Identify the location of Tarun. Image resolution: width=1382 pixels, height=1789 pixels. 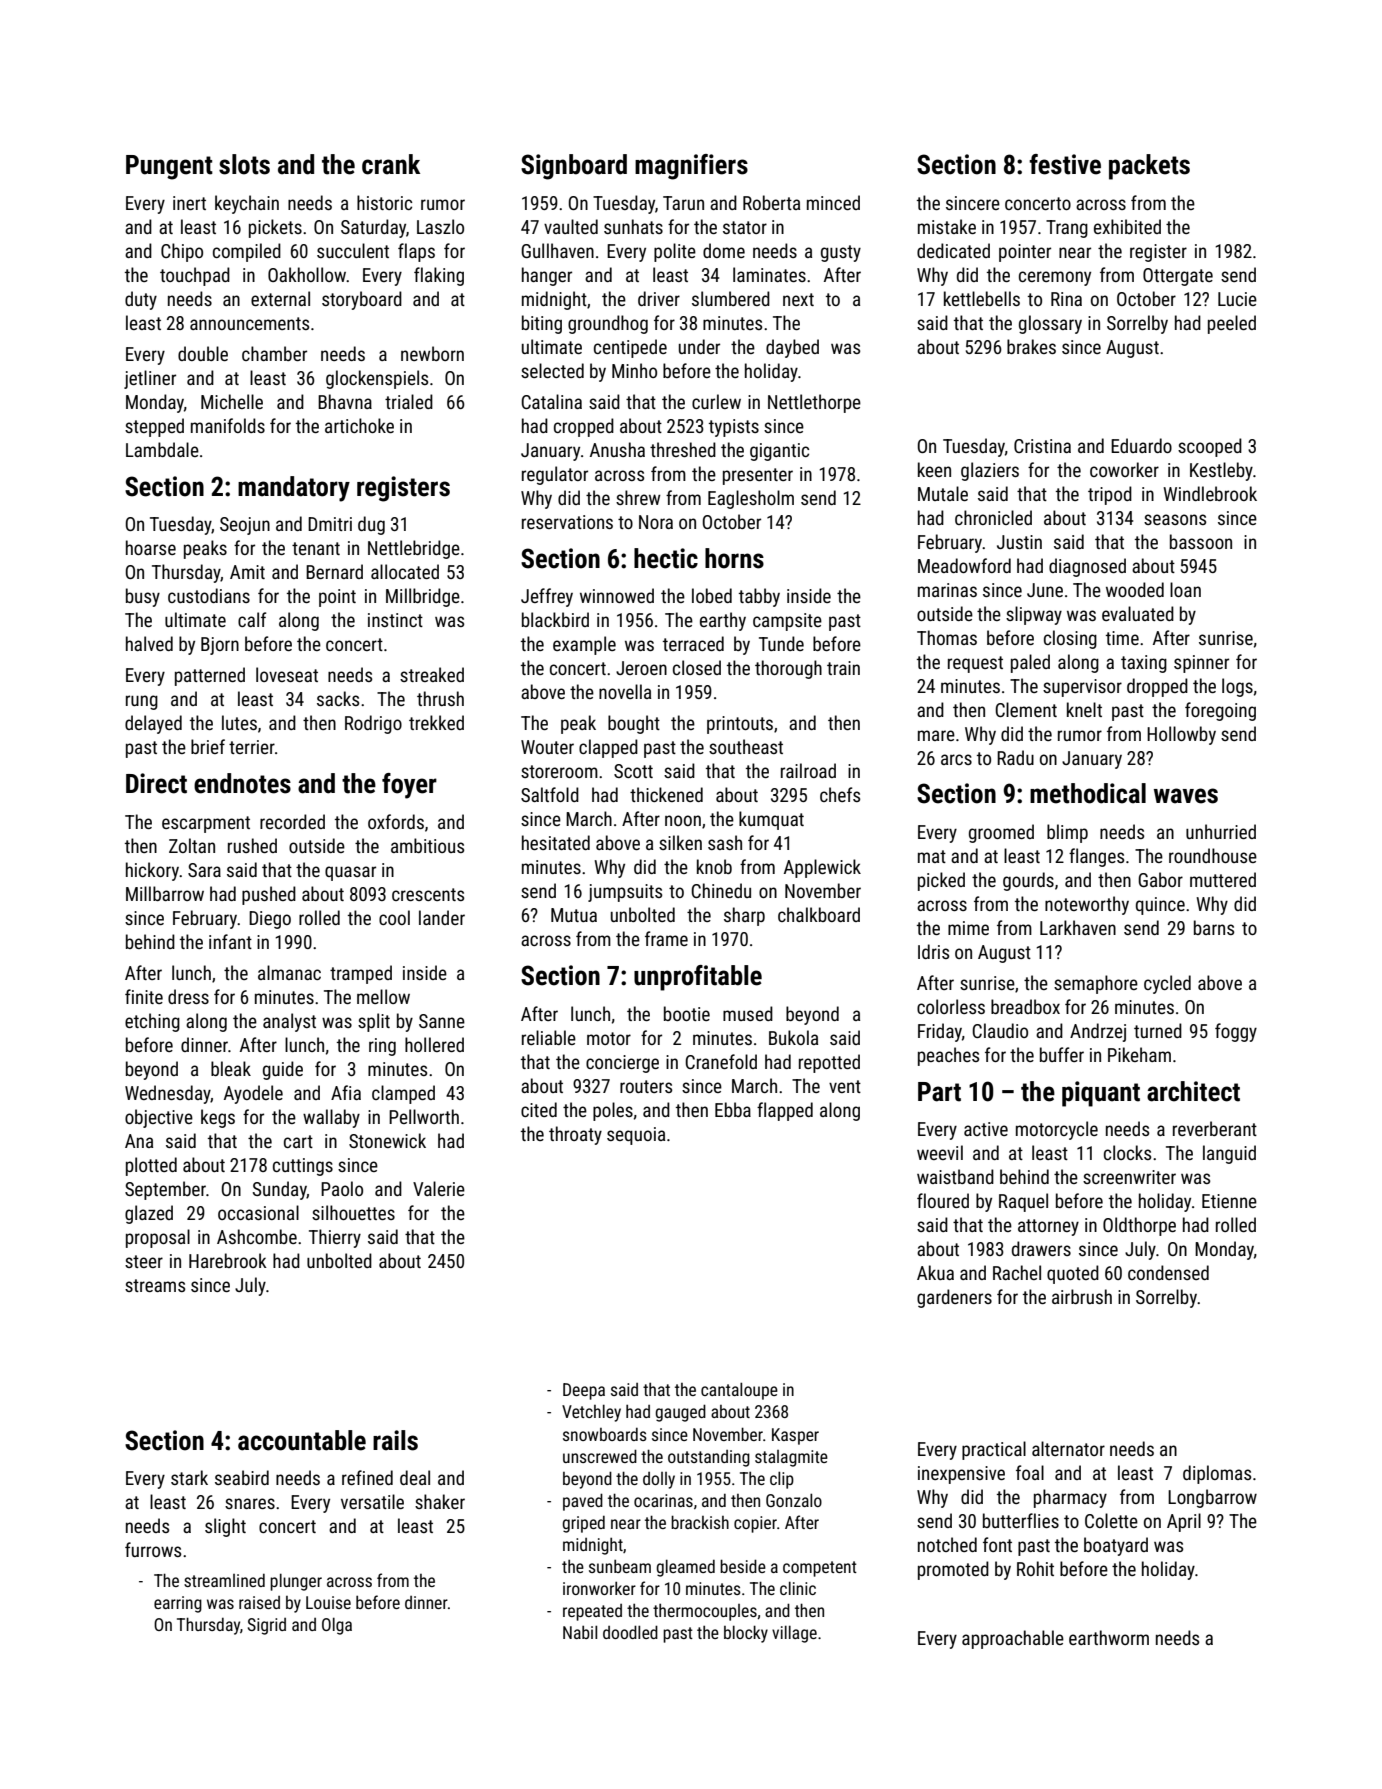
(683, 203).
